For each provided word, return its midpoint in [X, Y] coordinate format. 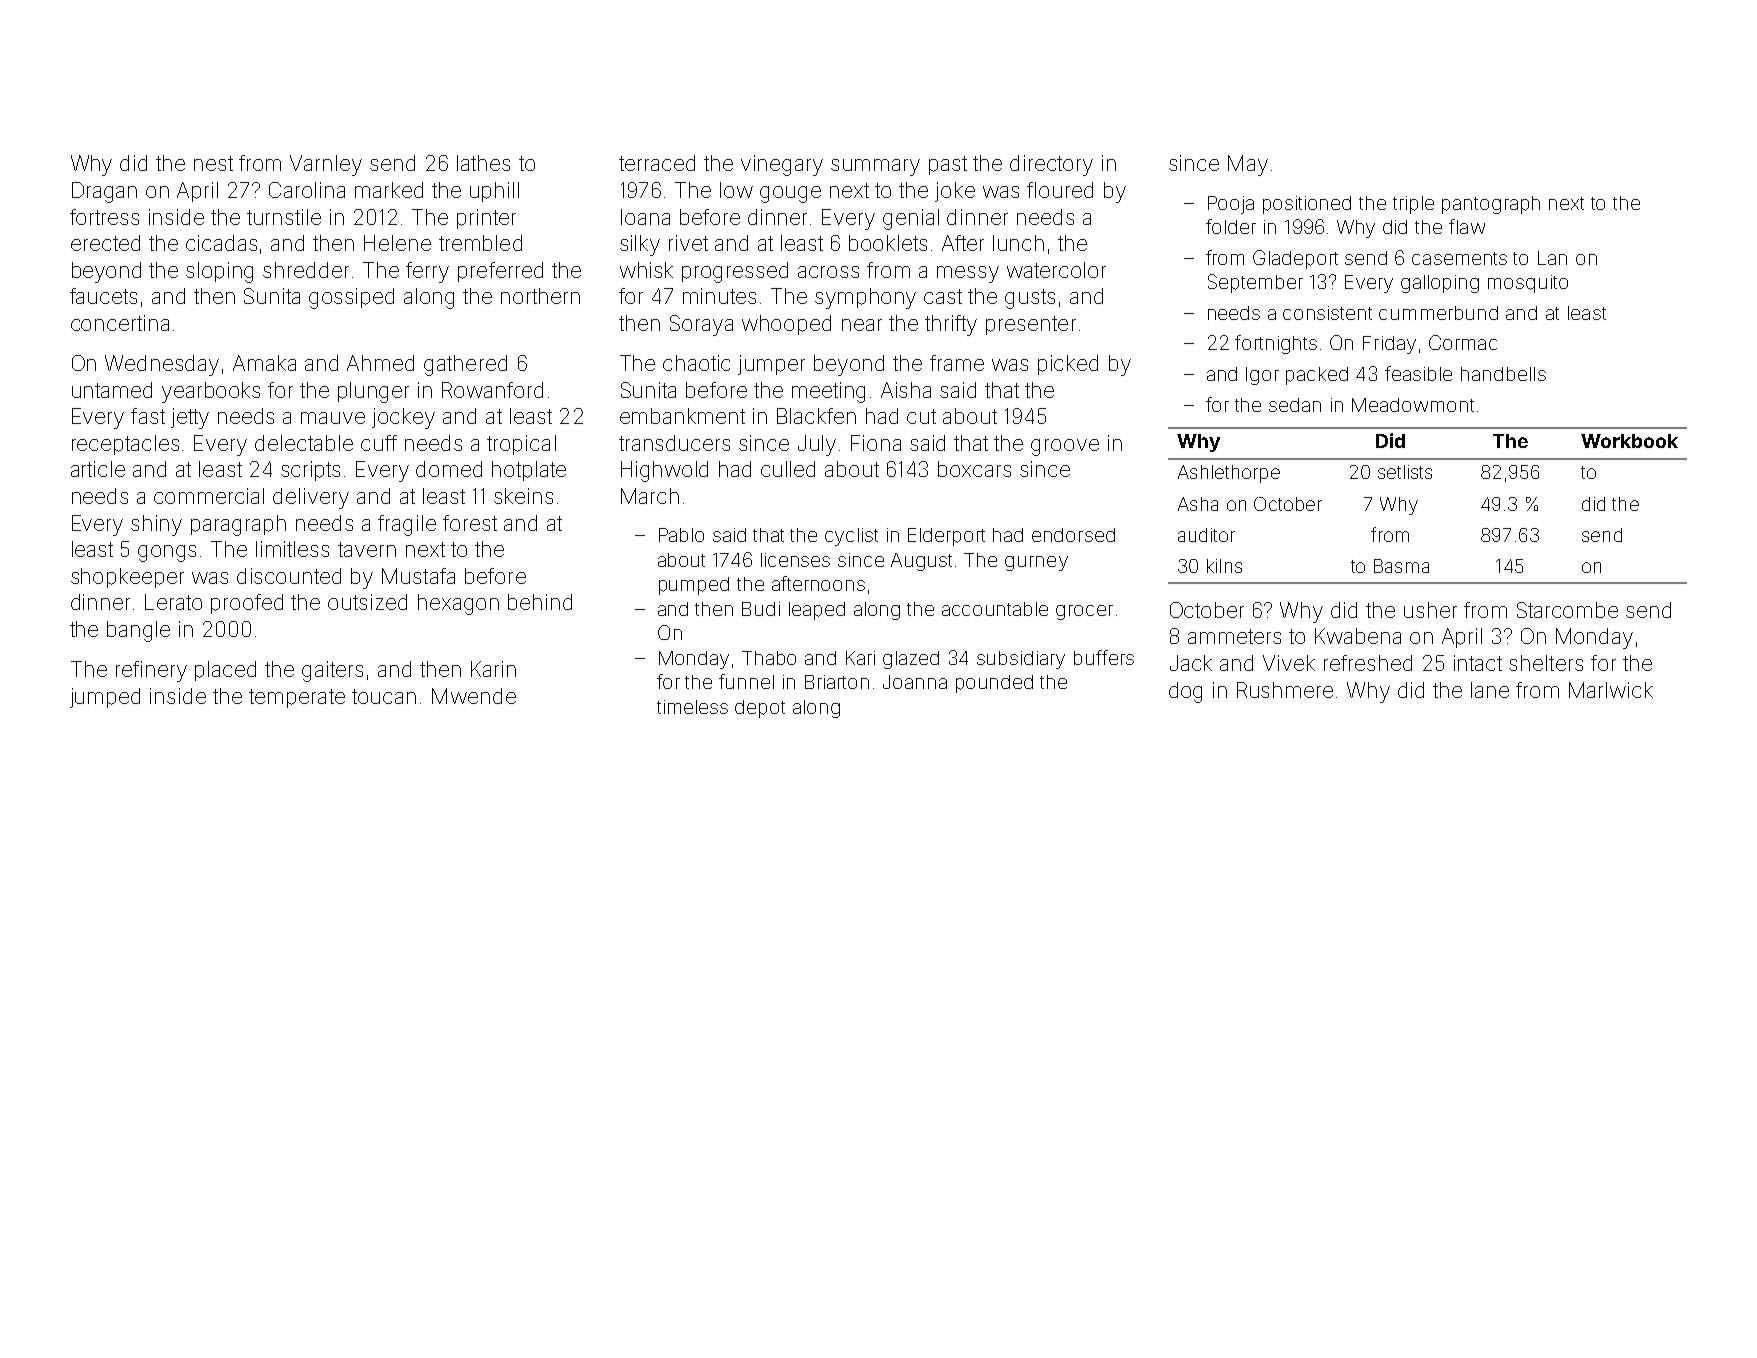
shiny [156, 525]
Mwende [474, 696]
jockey [403, 418]
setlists [1405, 472]
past [948, 165]
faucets [103, 296]
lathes [483, 163]
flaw [1467, 226]
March [650, 496]
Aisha [906, 390]
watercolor [1056, 270]
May [1248, 165]
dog [1185, 692]
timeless [692, 707]
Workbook [1629, 441]
